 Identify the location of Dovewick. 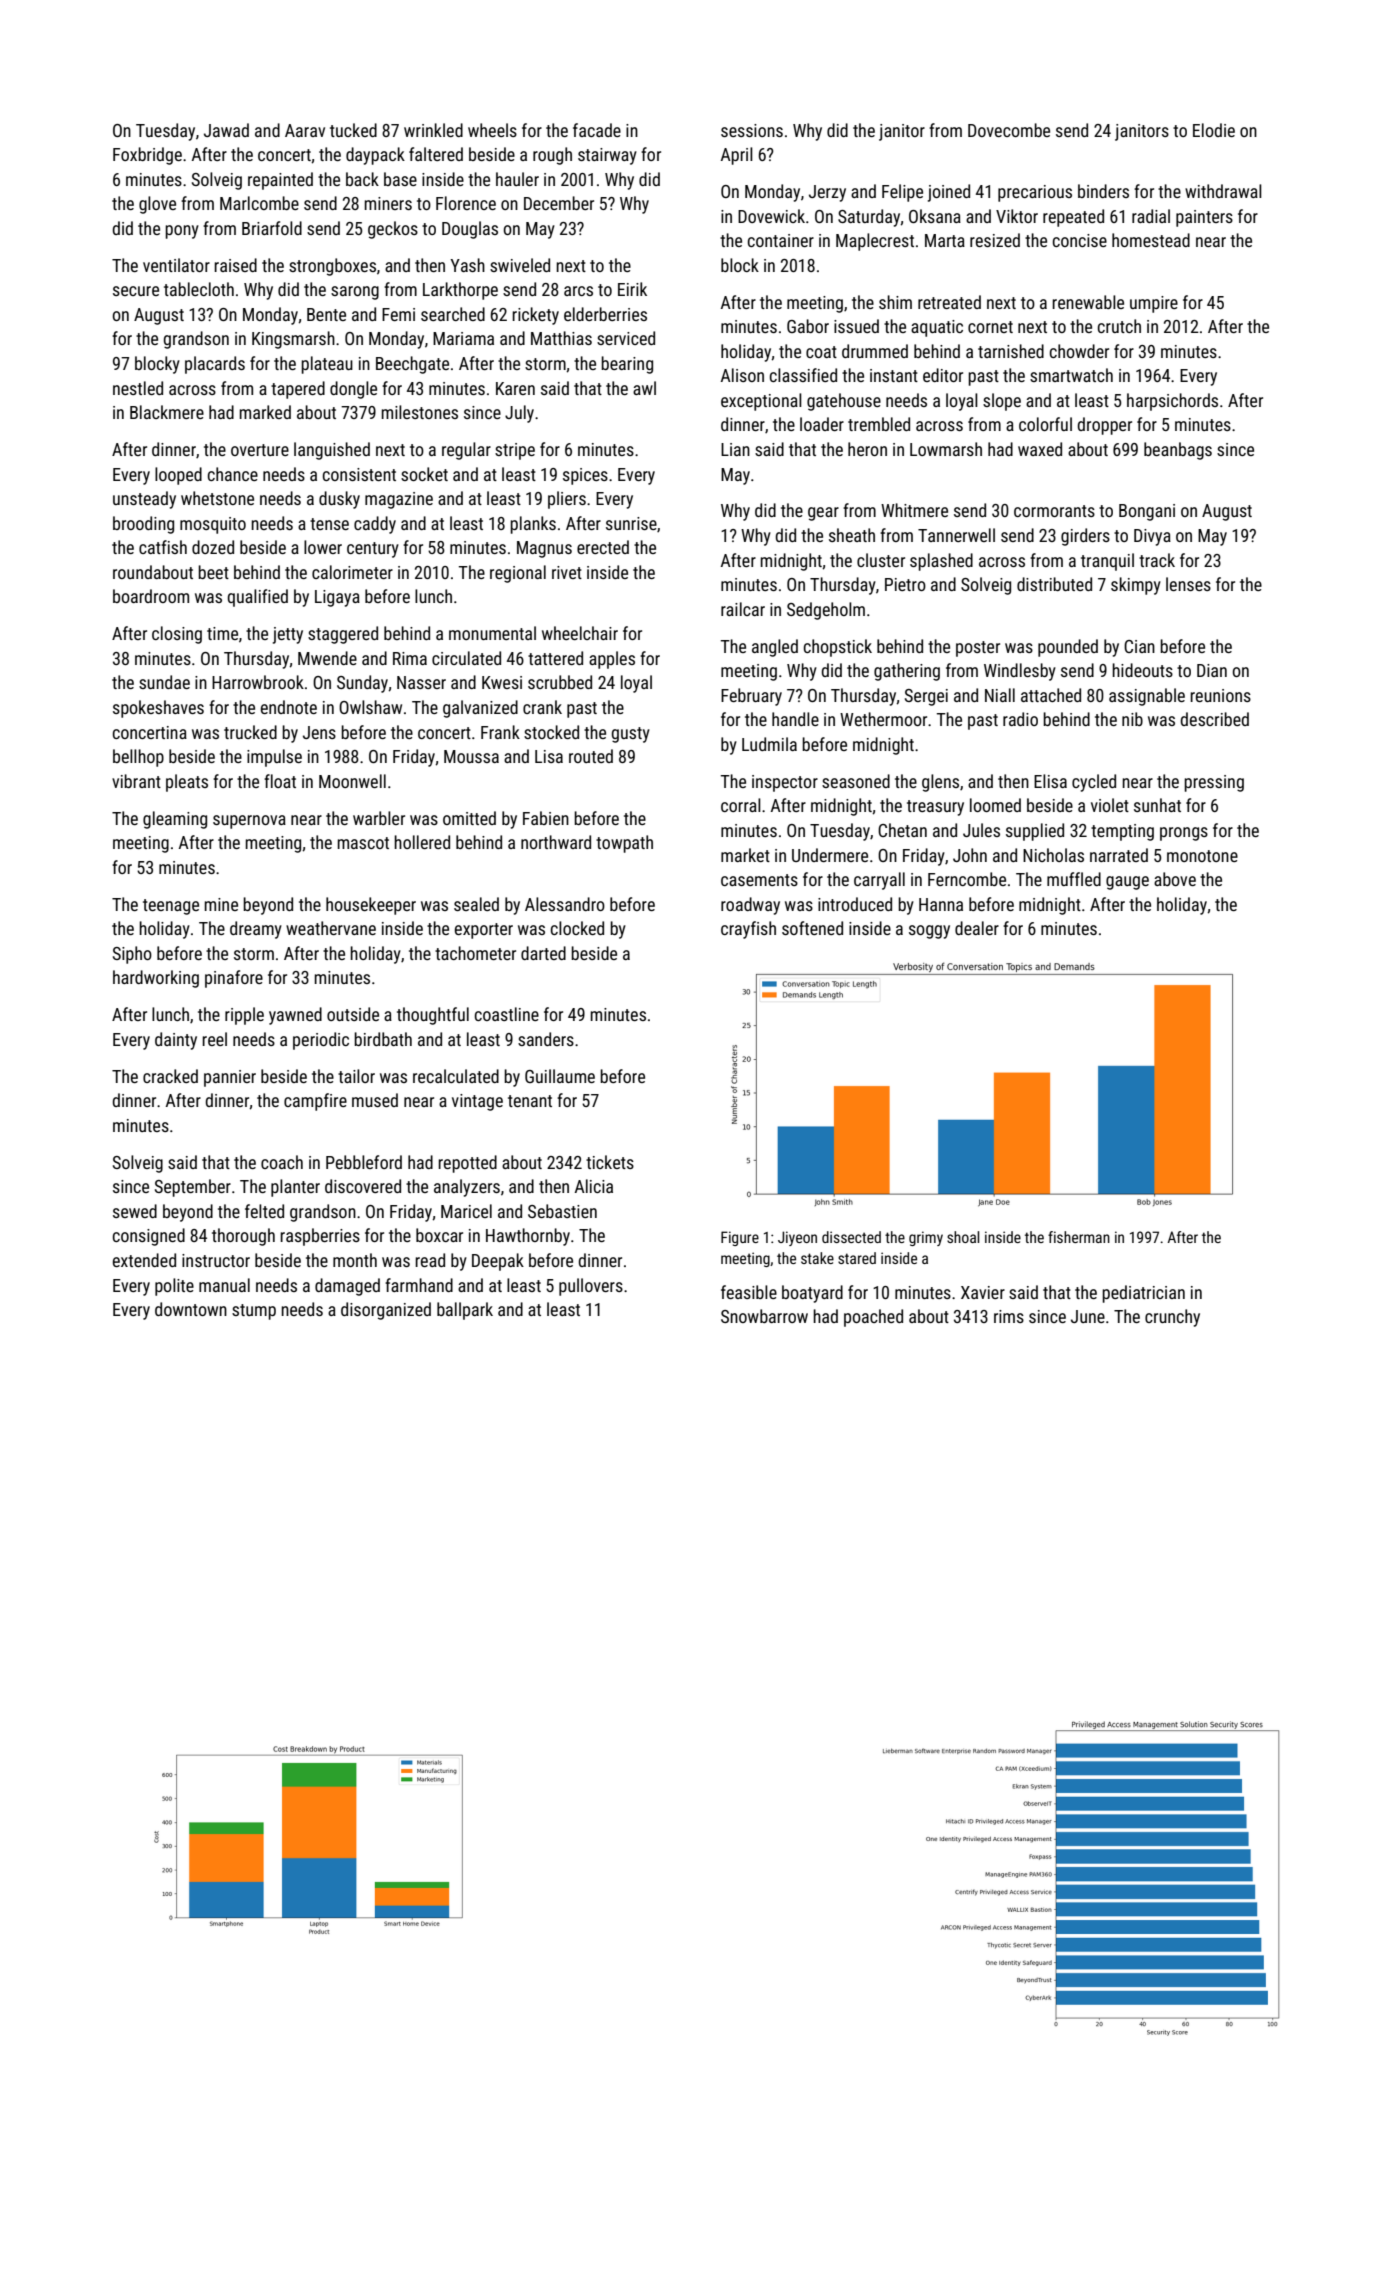
(771, 216).
